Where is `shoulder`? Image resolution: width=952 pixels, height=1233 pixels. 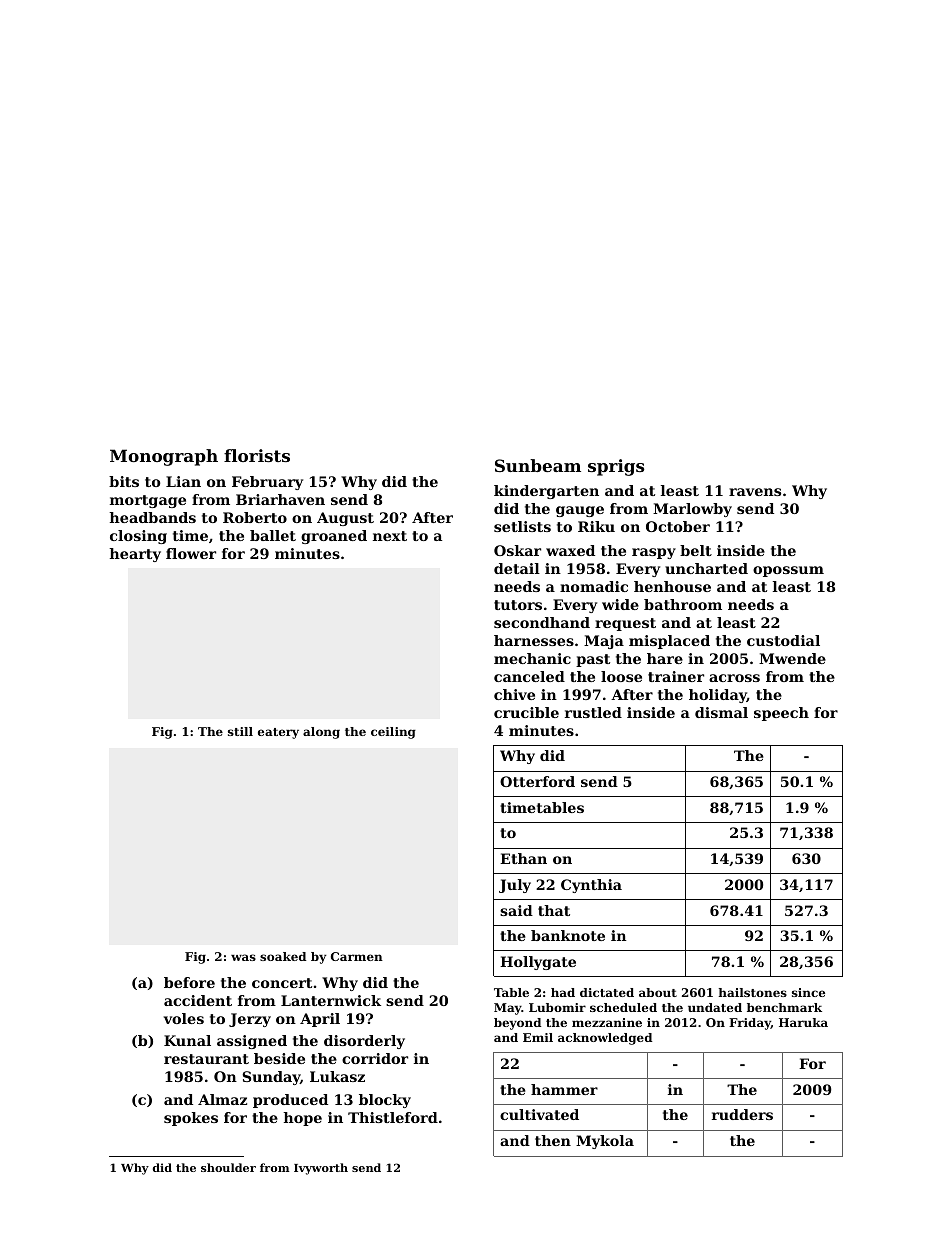
shoulder is located at coordinates (228, 1167).
